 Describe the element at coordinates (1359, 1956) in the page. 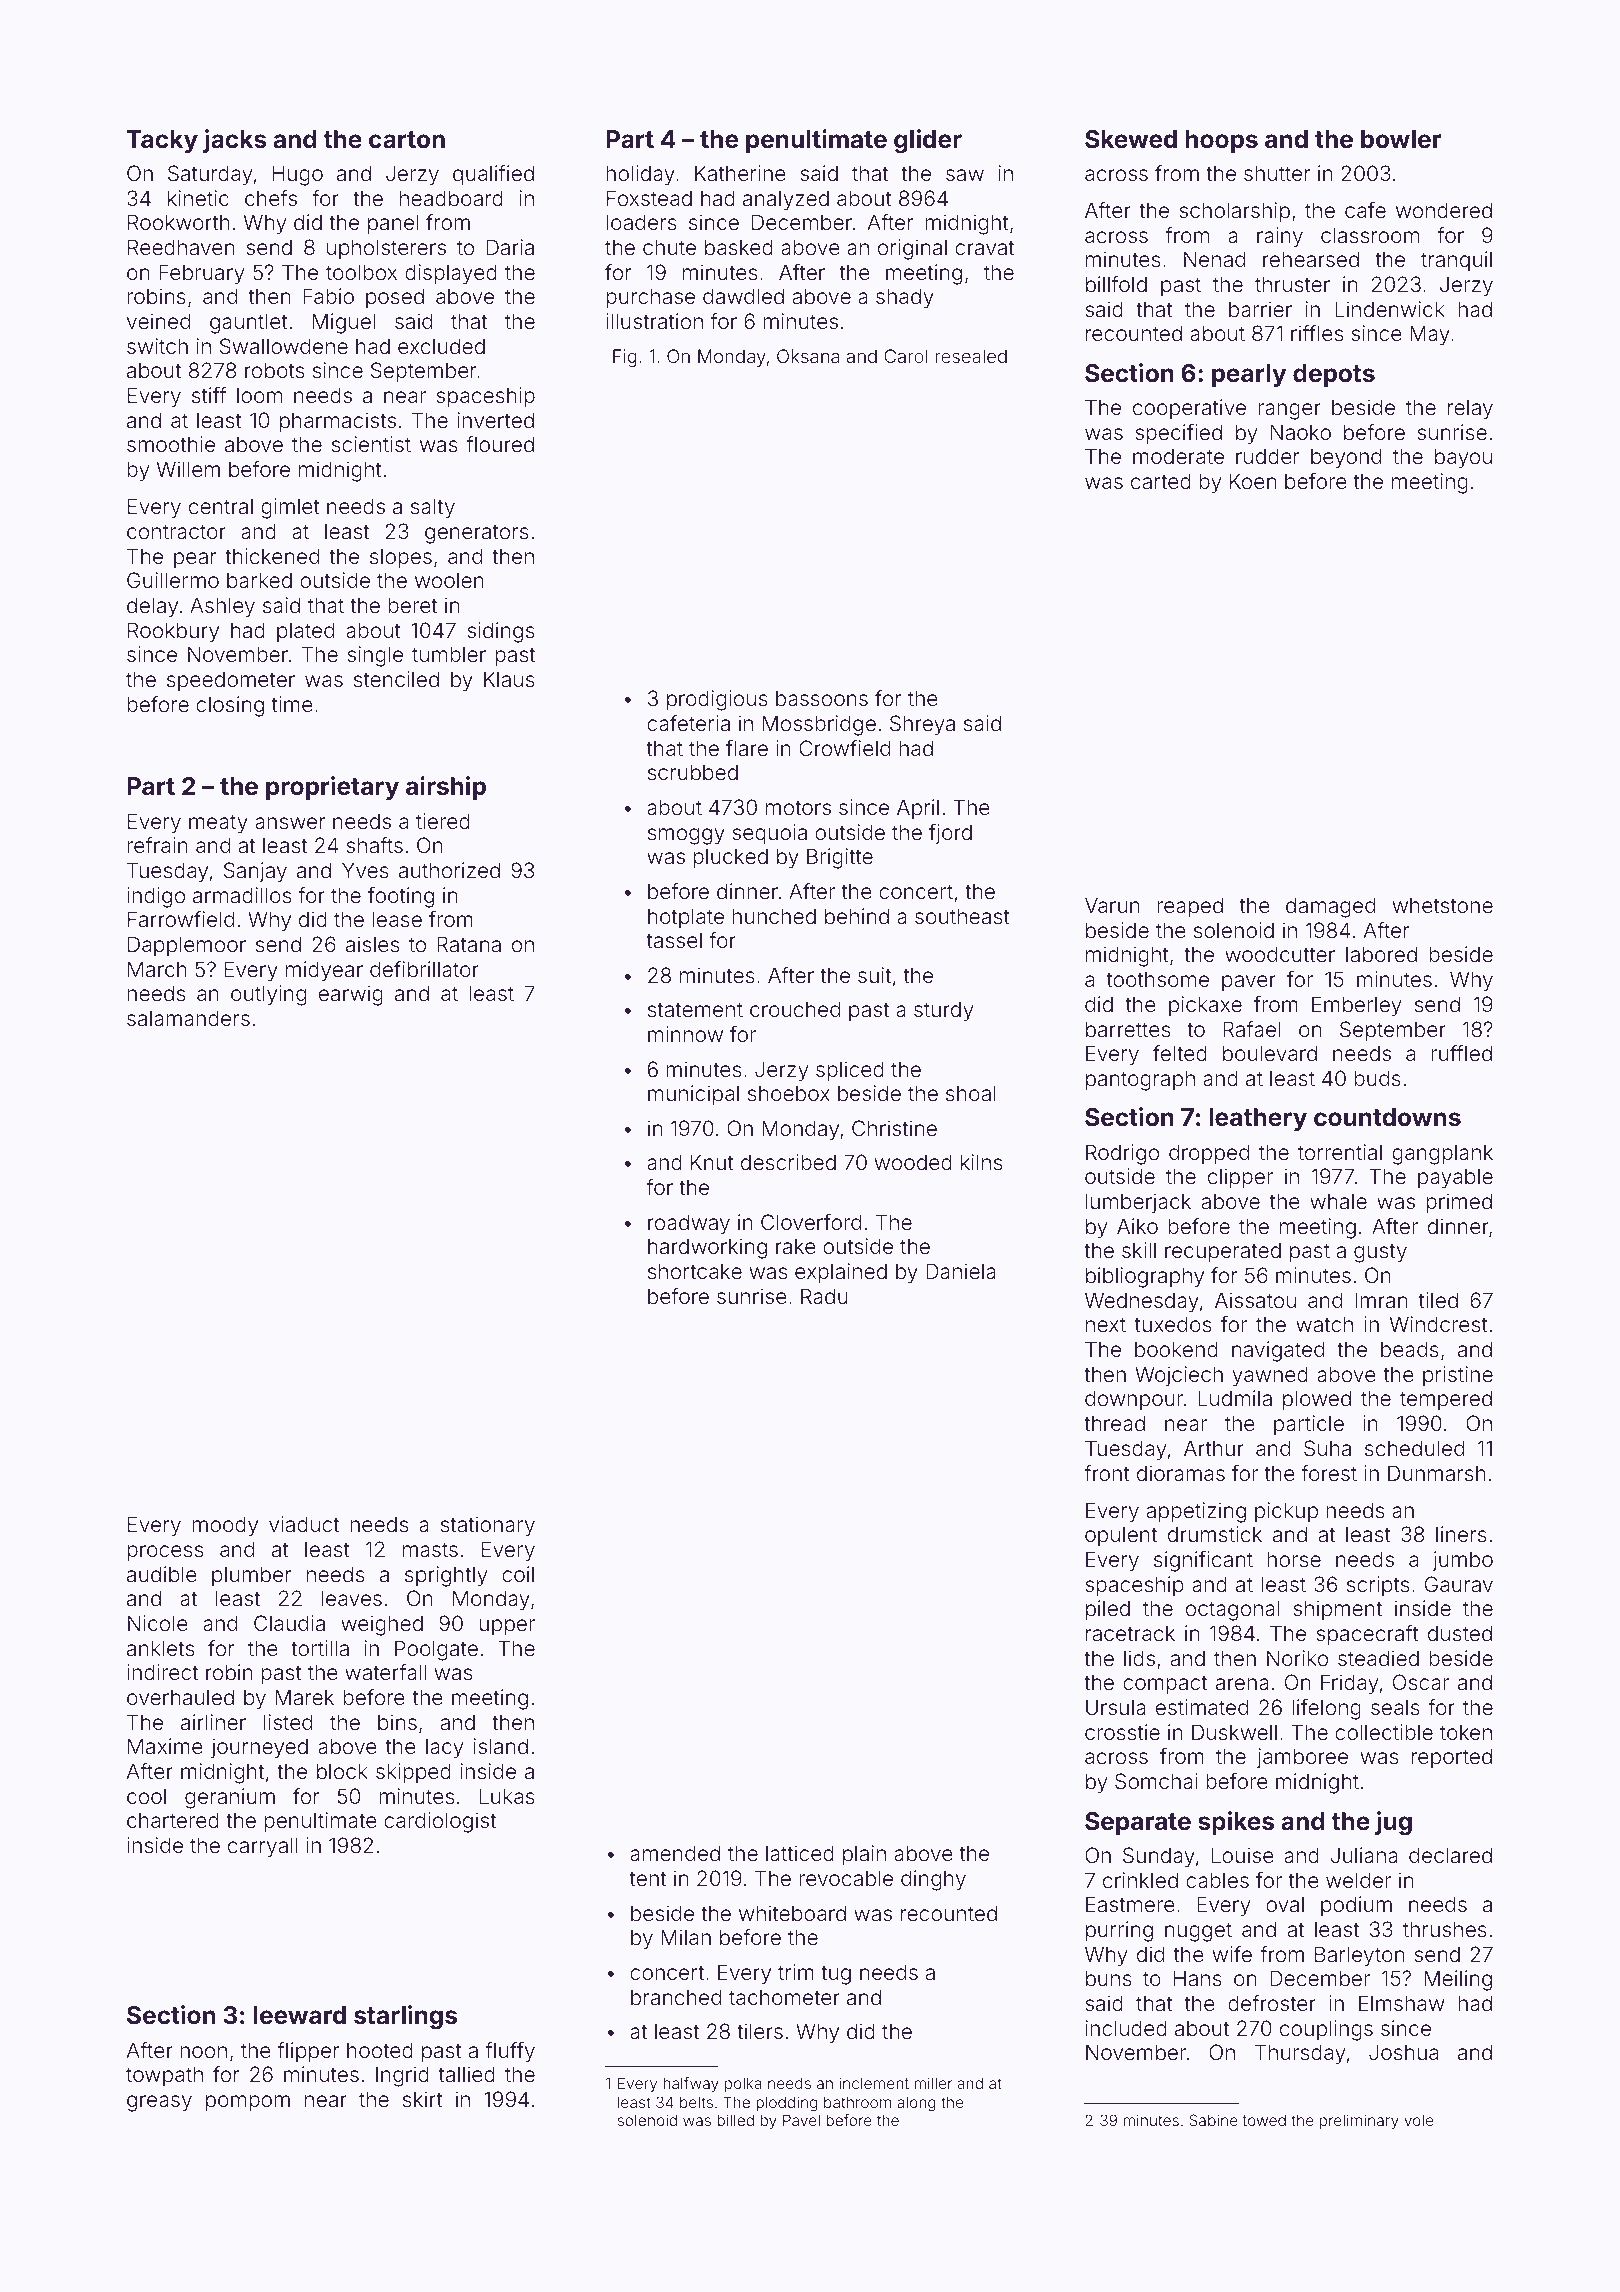

I see `Barleyton` at that location.
